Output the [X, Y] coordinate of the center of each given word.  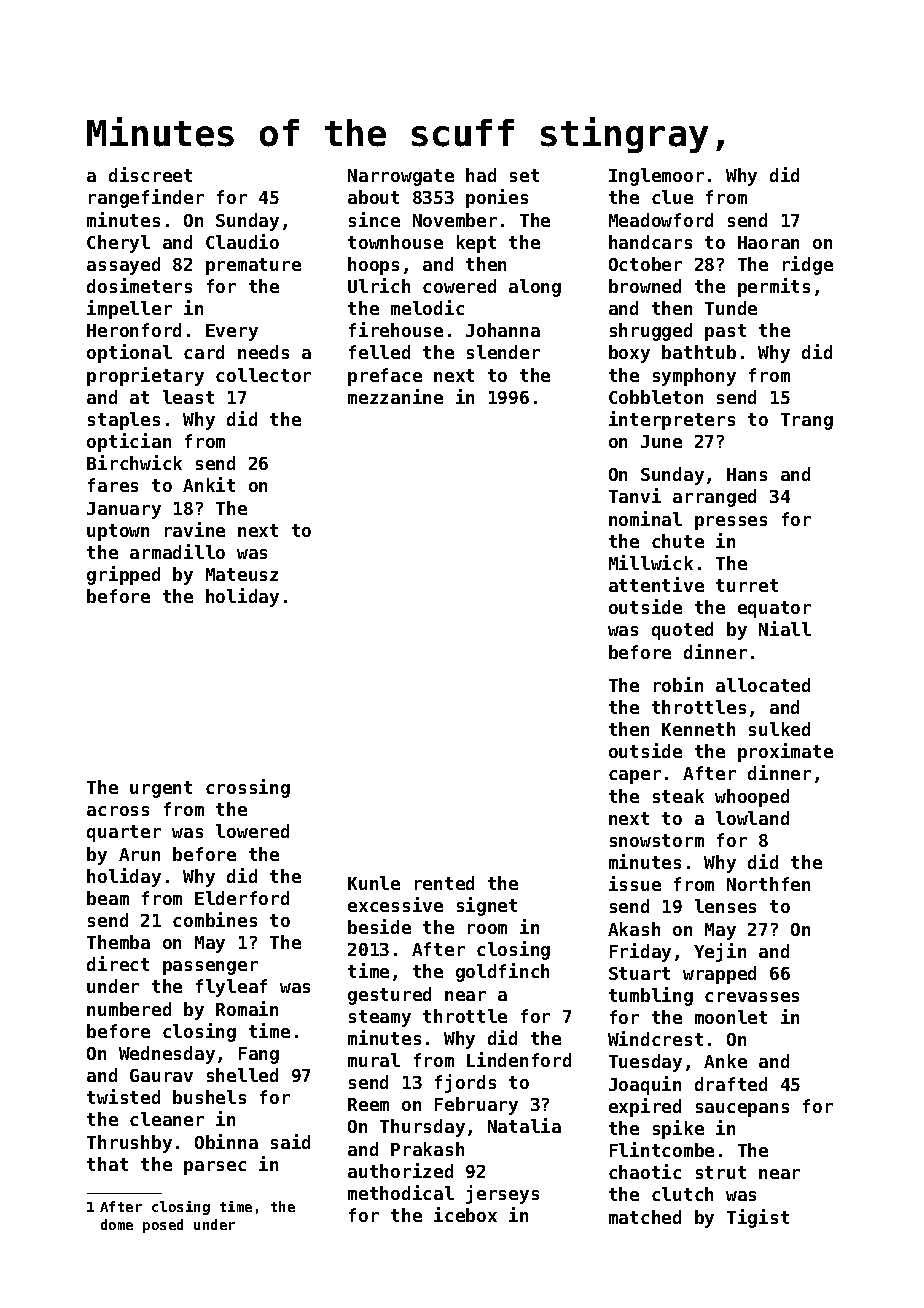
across [118, 811]
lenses [725, 906]
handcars [650, 242]
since [374, 219]
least [188, 397]
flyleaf [231, 988]
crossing [248, 788]
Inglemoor [656, 177]
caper [635, 777]
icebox [465, 1214]
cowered [459, 286]
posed [163, 1226]
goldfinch [502, 972]
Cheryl [118, 244]
